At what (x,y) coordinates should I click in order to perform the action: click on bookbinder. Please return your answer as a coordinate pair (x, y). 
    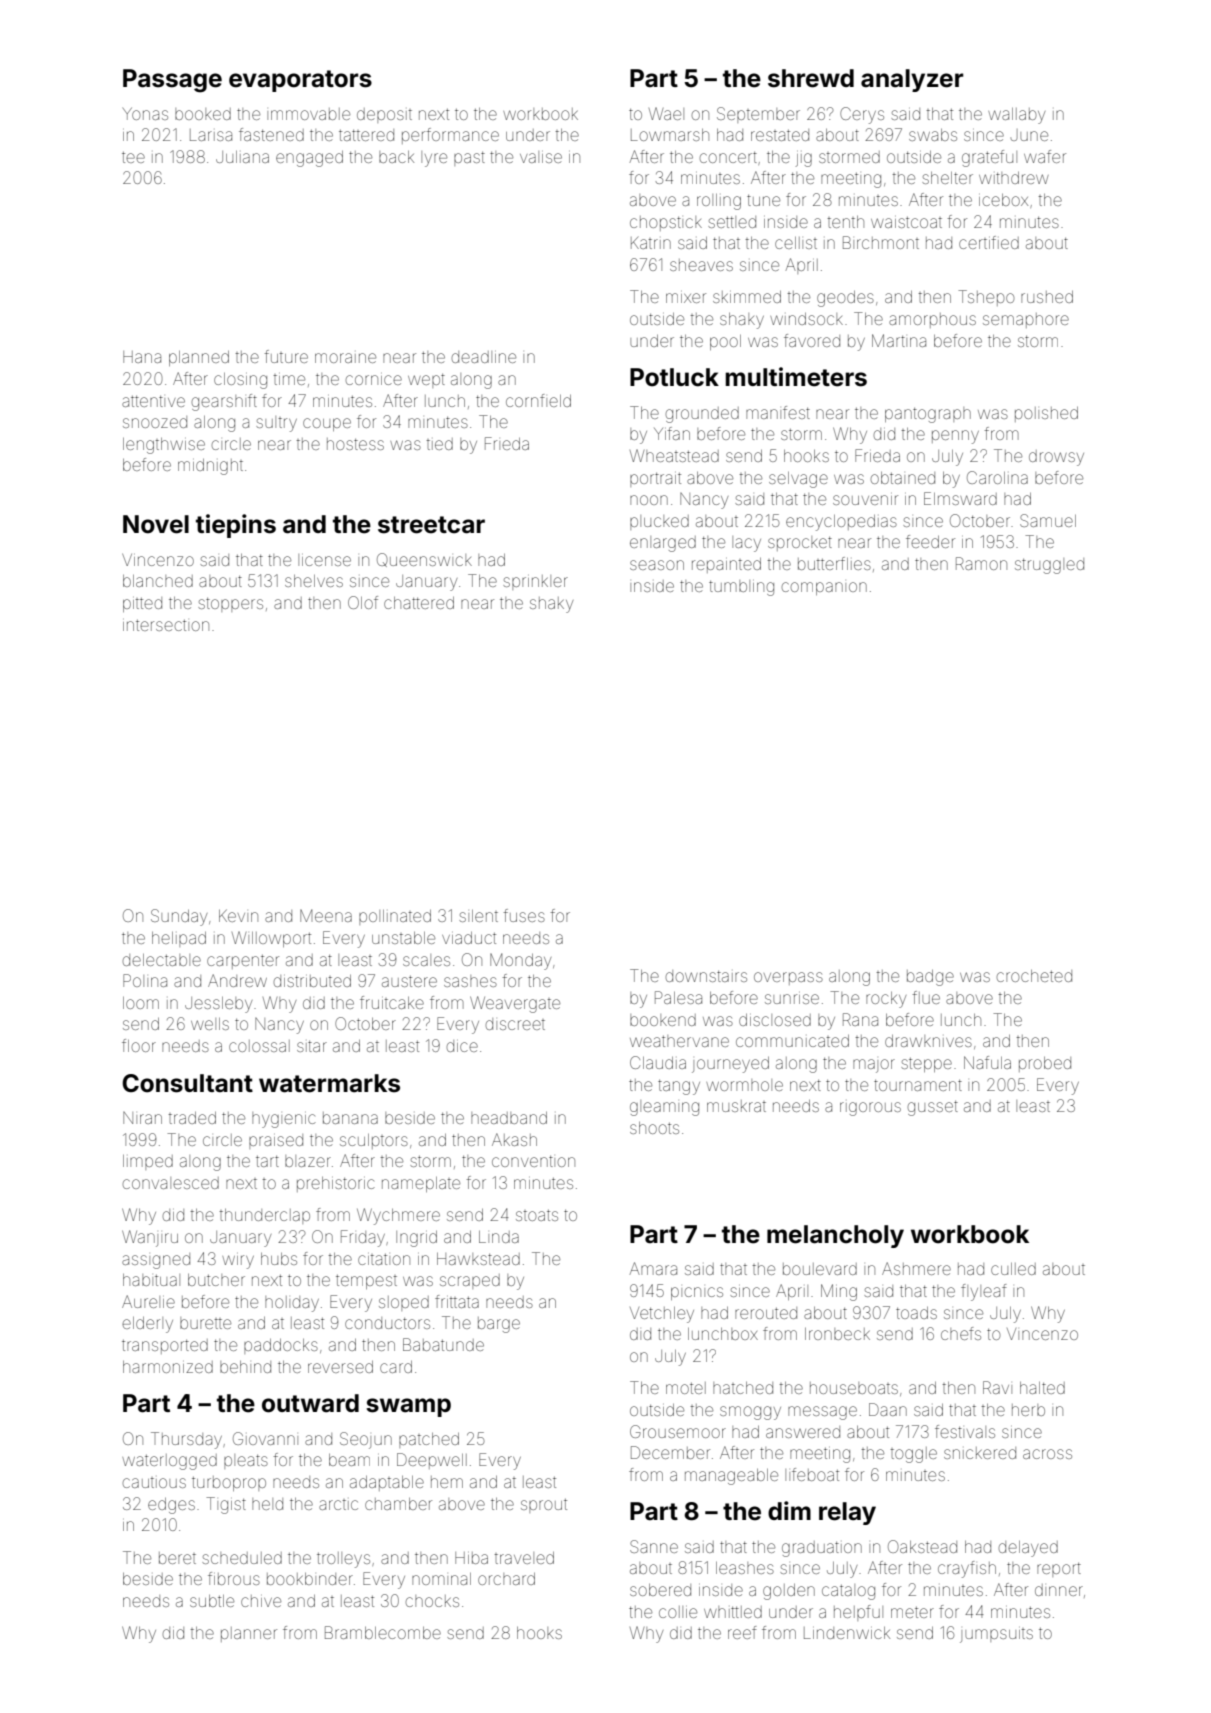
    Looking at the image, I should click on (310, 1579).
